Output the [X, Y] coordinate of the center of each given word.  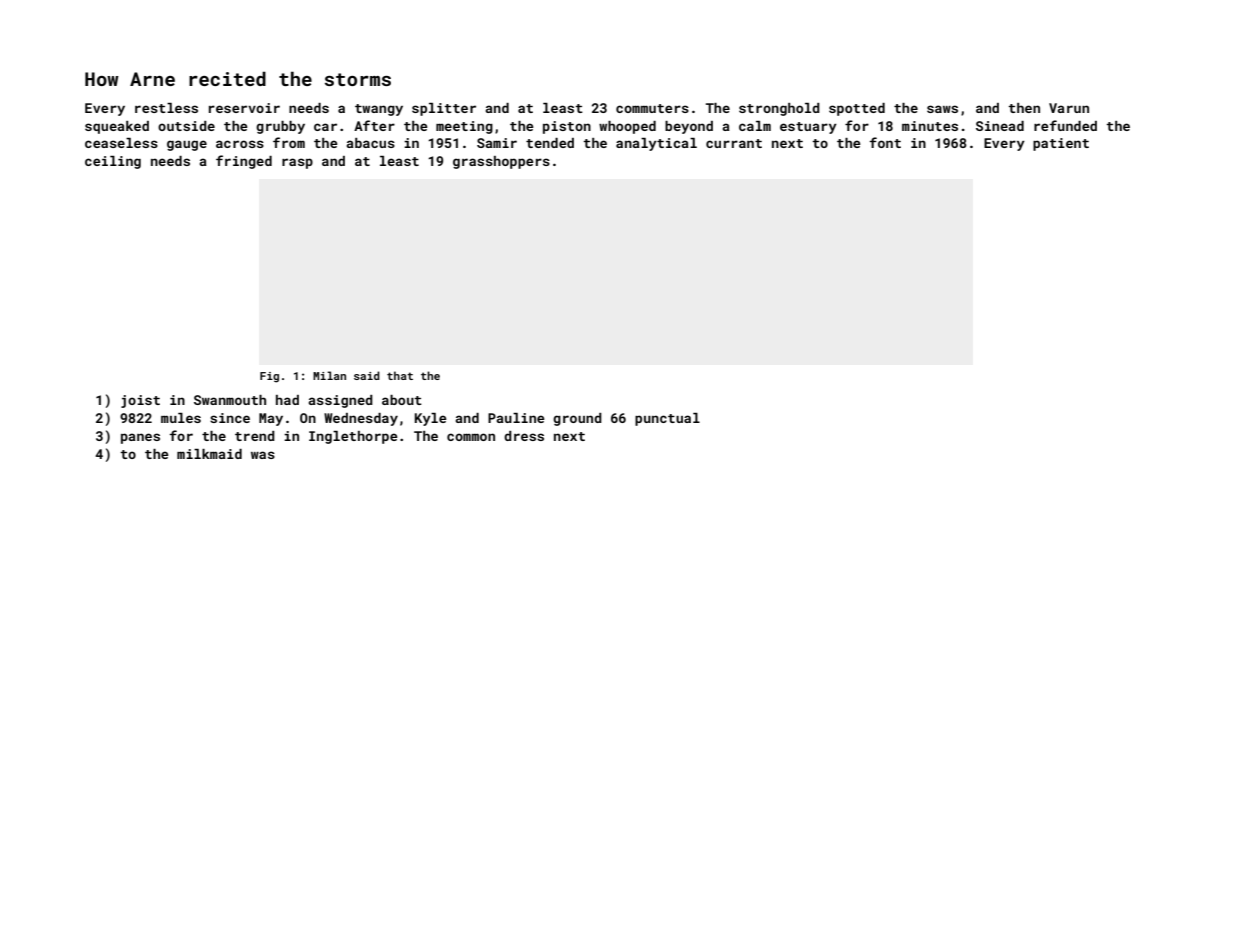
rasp [297, 163]
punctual [667, 419]
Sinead [1000, 126]
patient [1061, 144]
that [400, 375]
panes [140, 438]
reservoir [244, 108]
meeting [464, 127]
